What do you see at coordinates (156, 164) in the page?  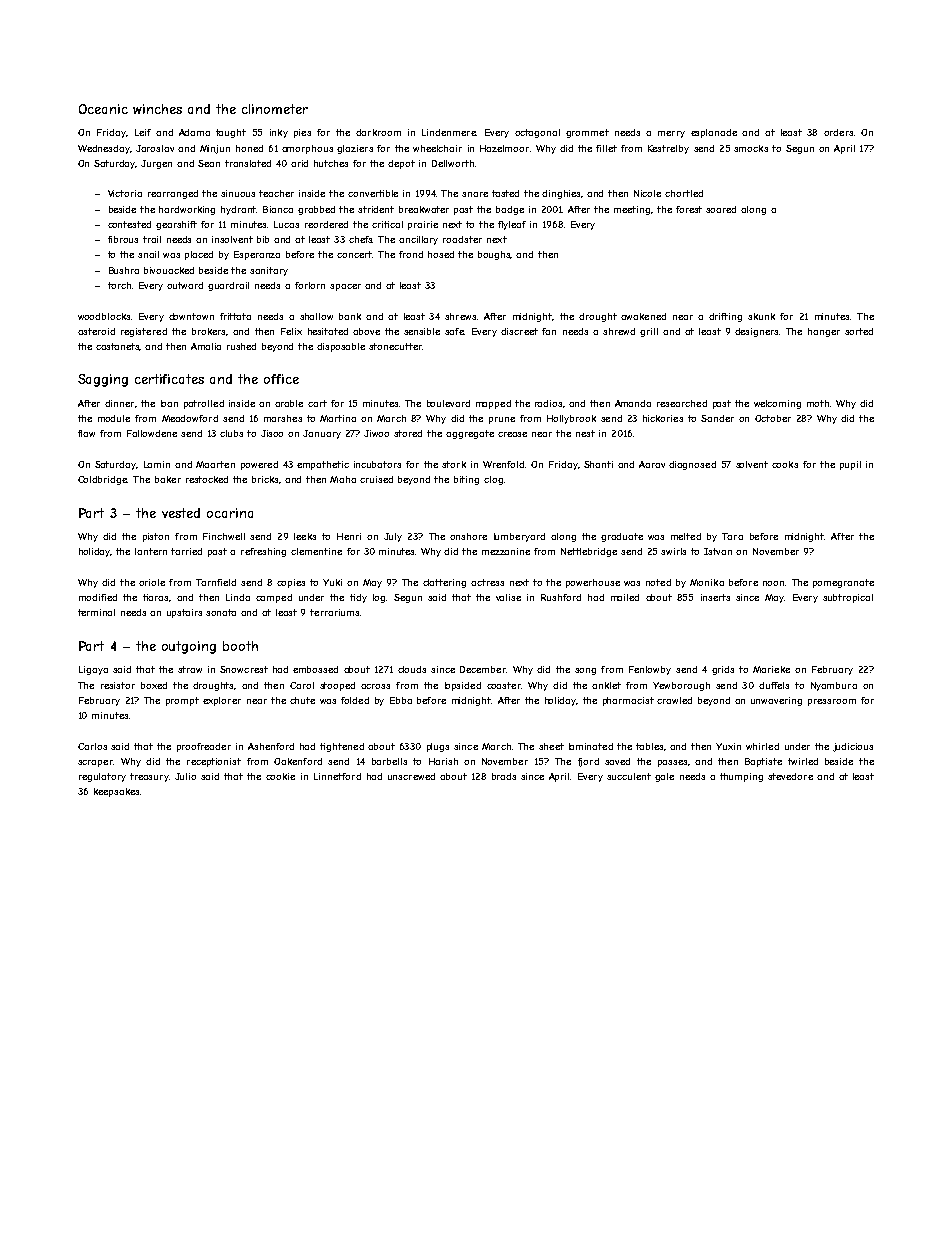 I see `Jurgen` at bounding box center [156, 164].
